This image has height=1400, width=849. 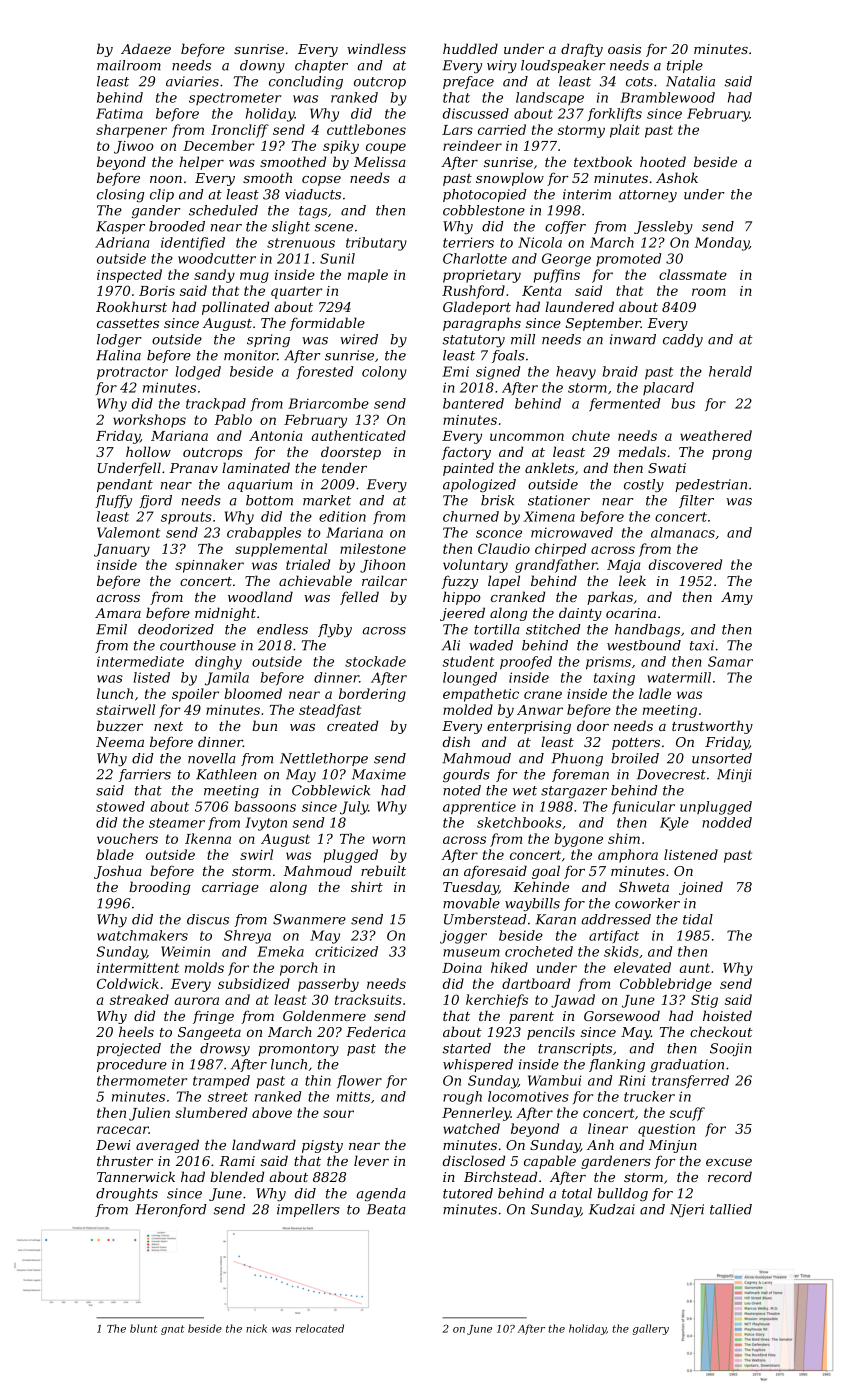 What do you see at coordinates (721, 1031) in the image?
I see `checkout` at bounding box center [721, 1031].
